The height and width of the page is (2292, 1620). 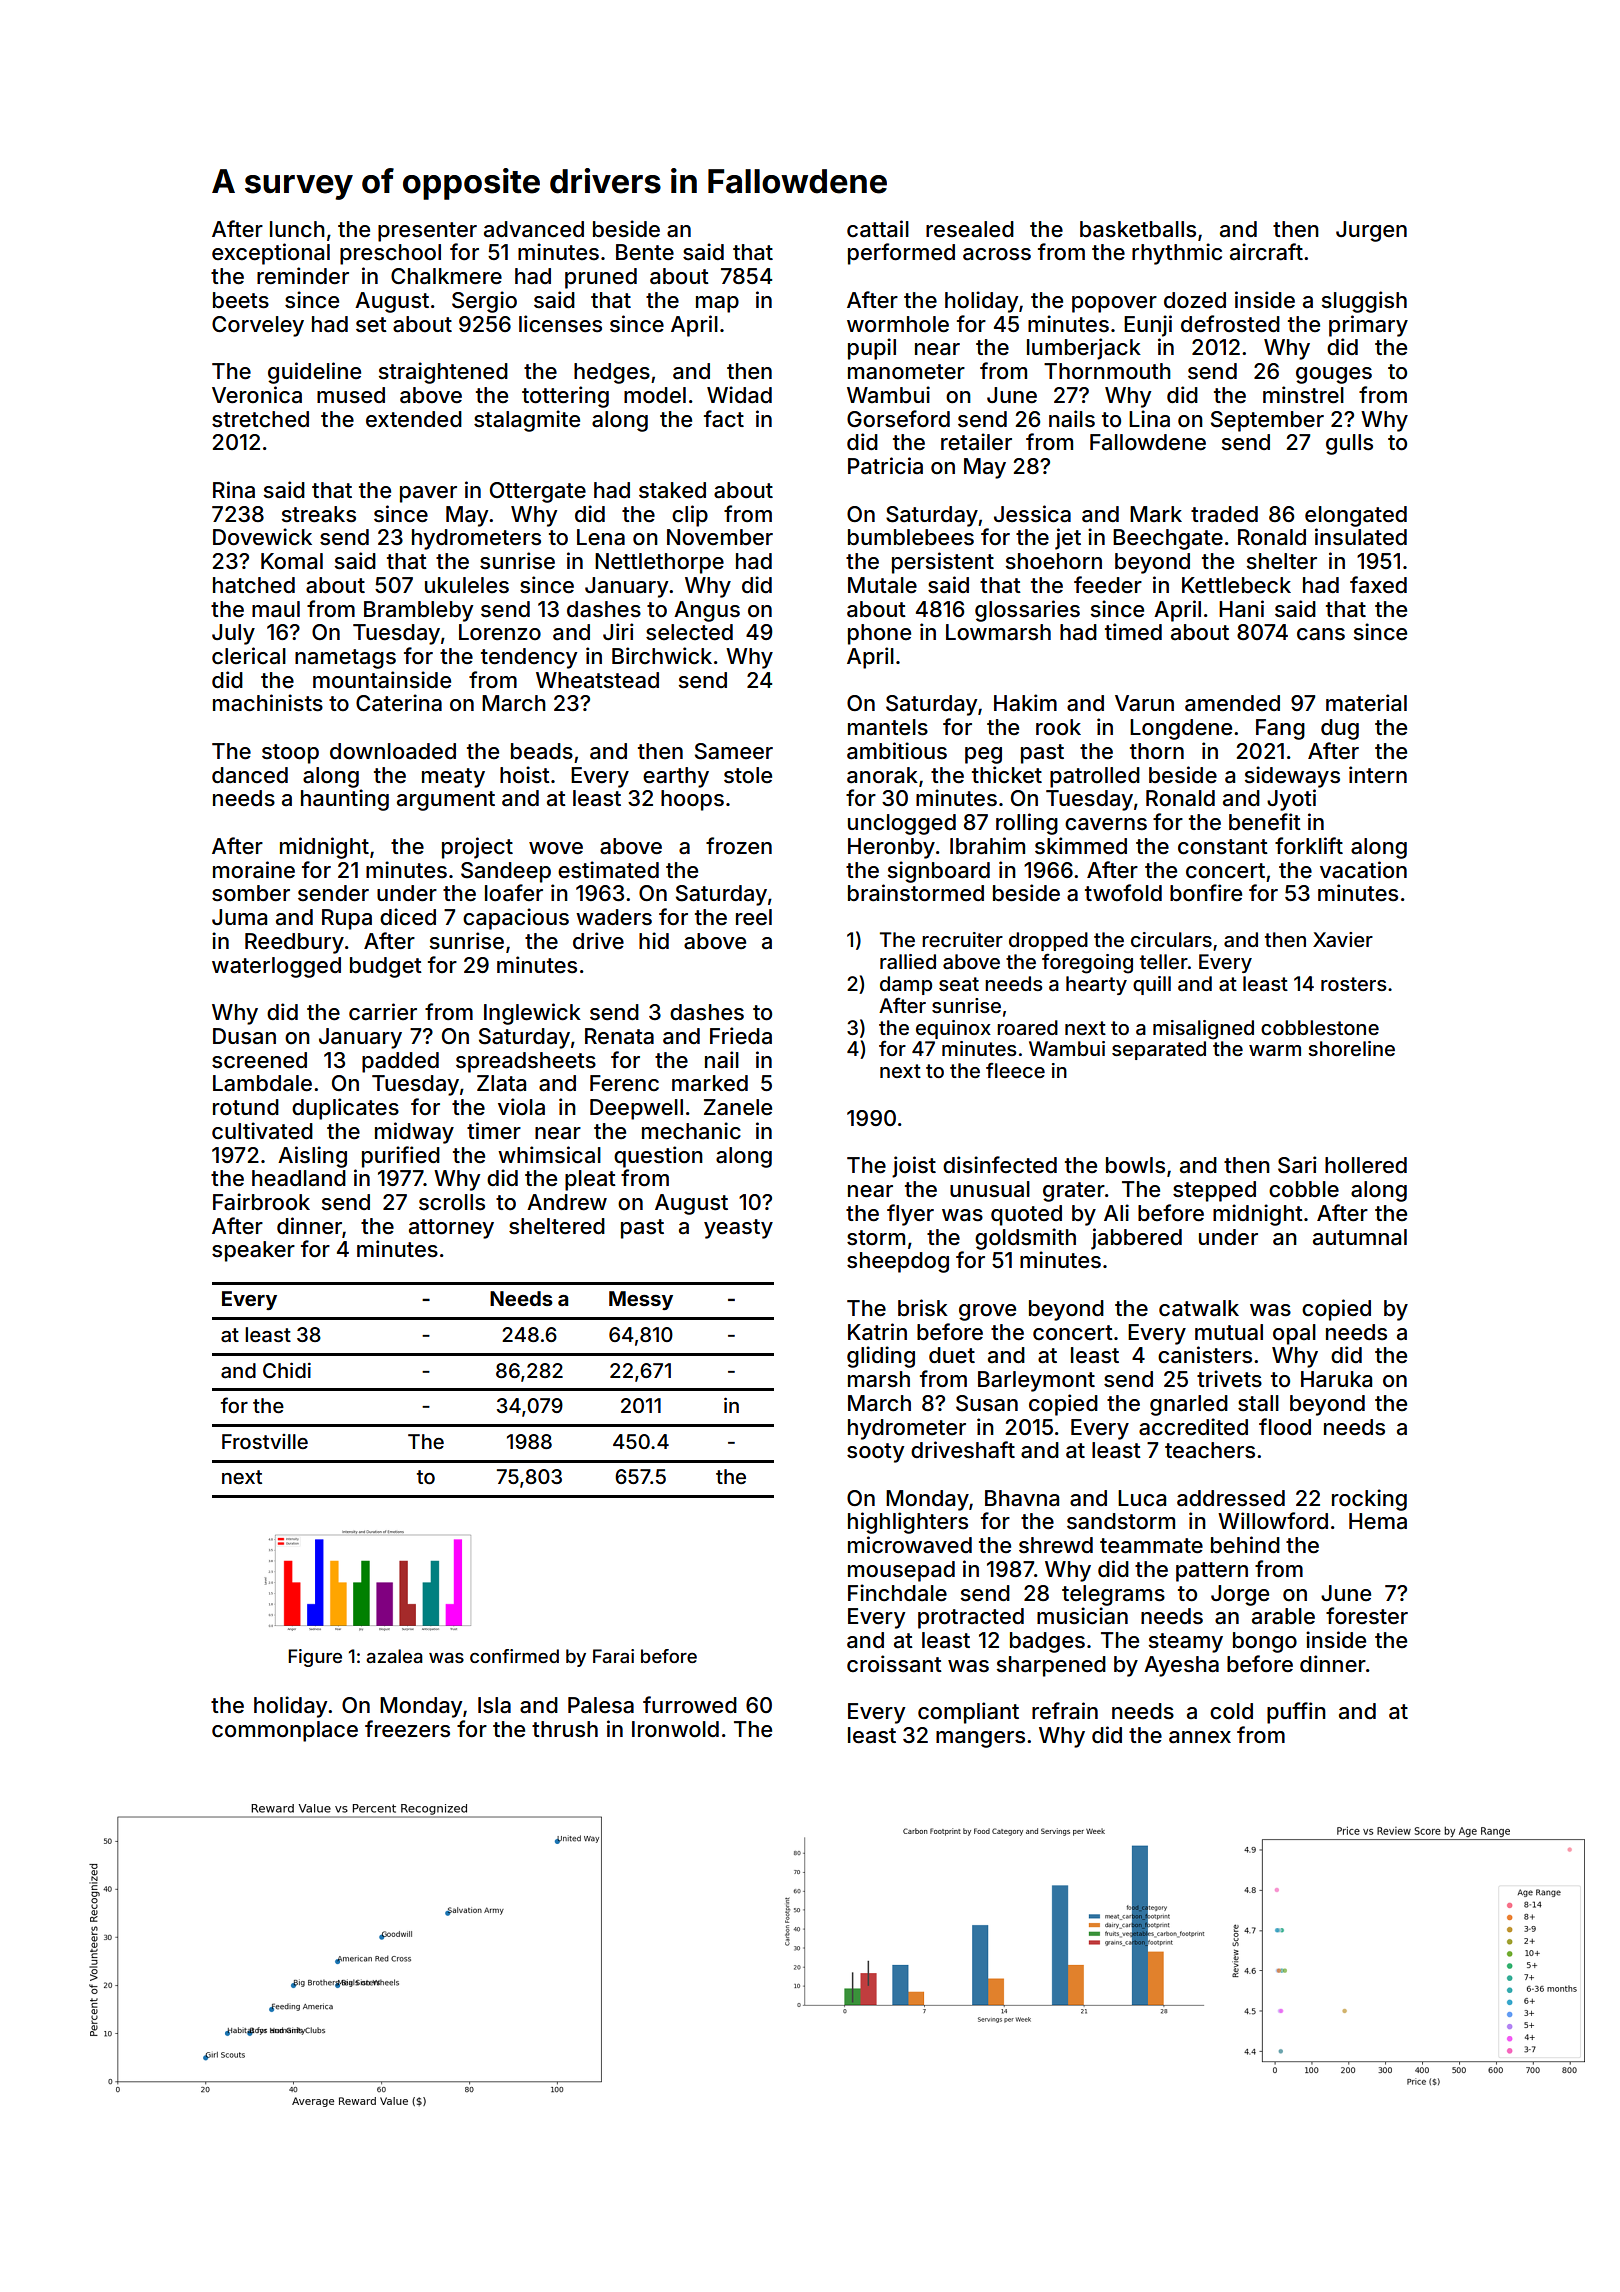 What do you see at coordinates (427, 232) in the page?
I see `presenter` at bounding box center [427, 232].
